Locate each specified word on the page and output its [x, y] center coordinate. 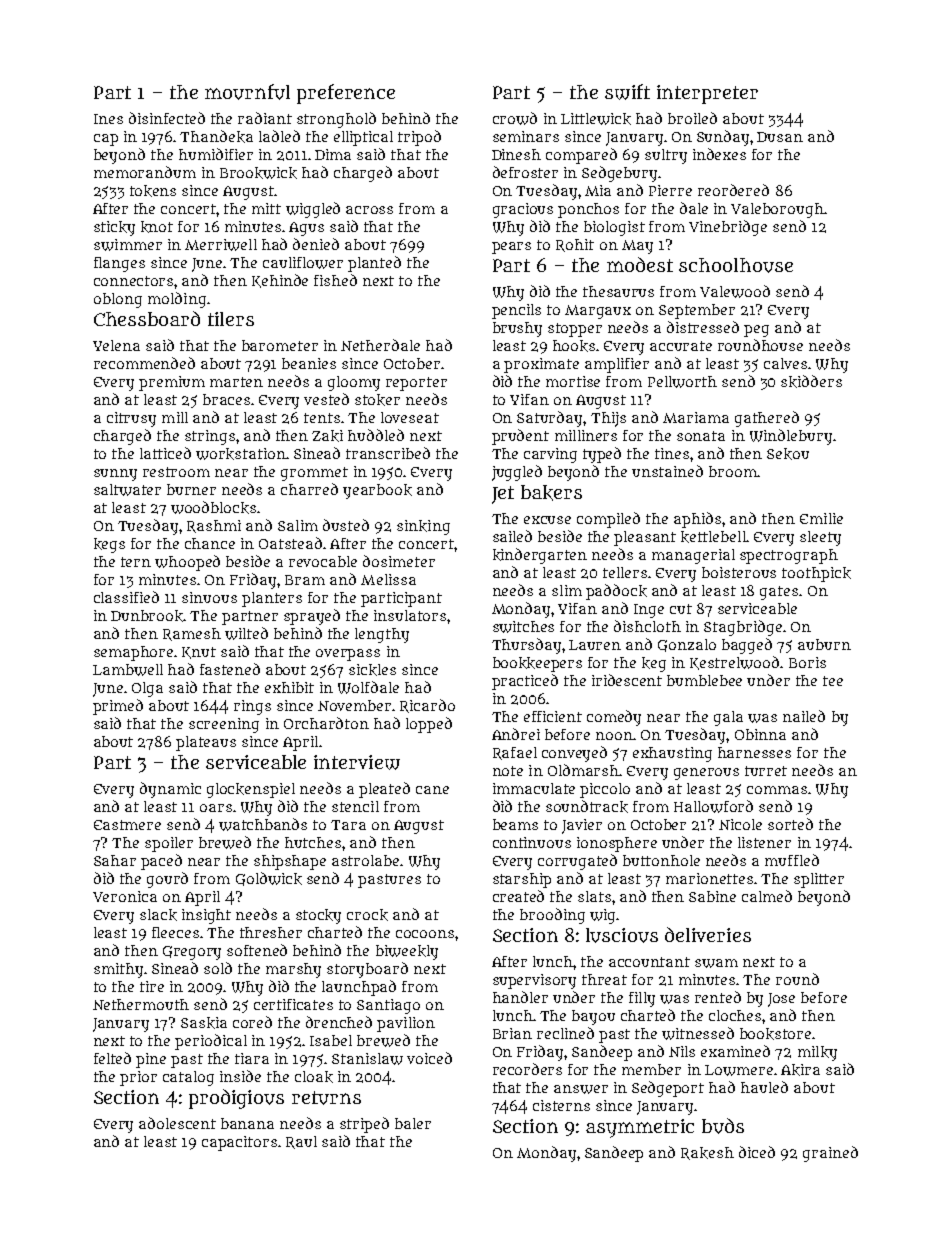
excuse [547, 520]
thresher [271, 932]
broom [733, 471]
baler [413, 1123]
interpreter [707, 94]
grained [830, 1154]
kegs [109, 545]
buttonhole [661, 860]
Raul [301, 1142]
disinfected [167, 118]
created [518, 896]
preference [346, 94]
